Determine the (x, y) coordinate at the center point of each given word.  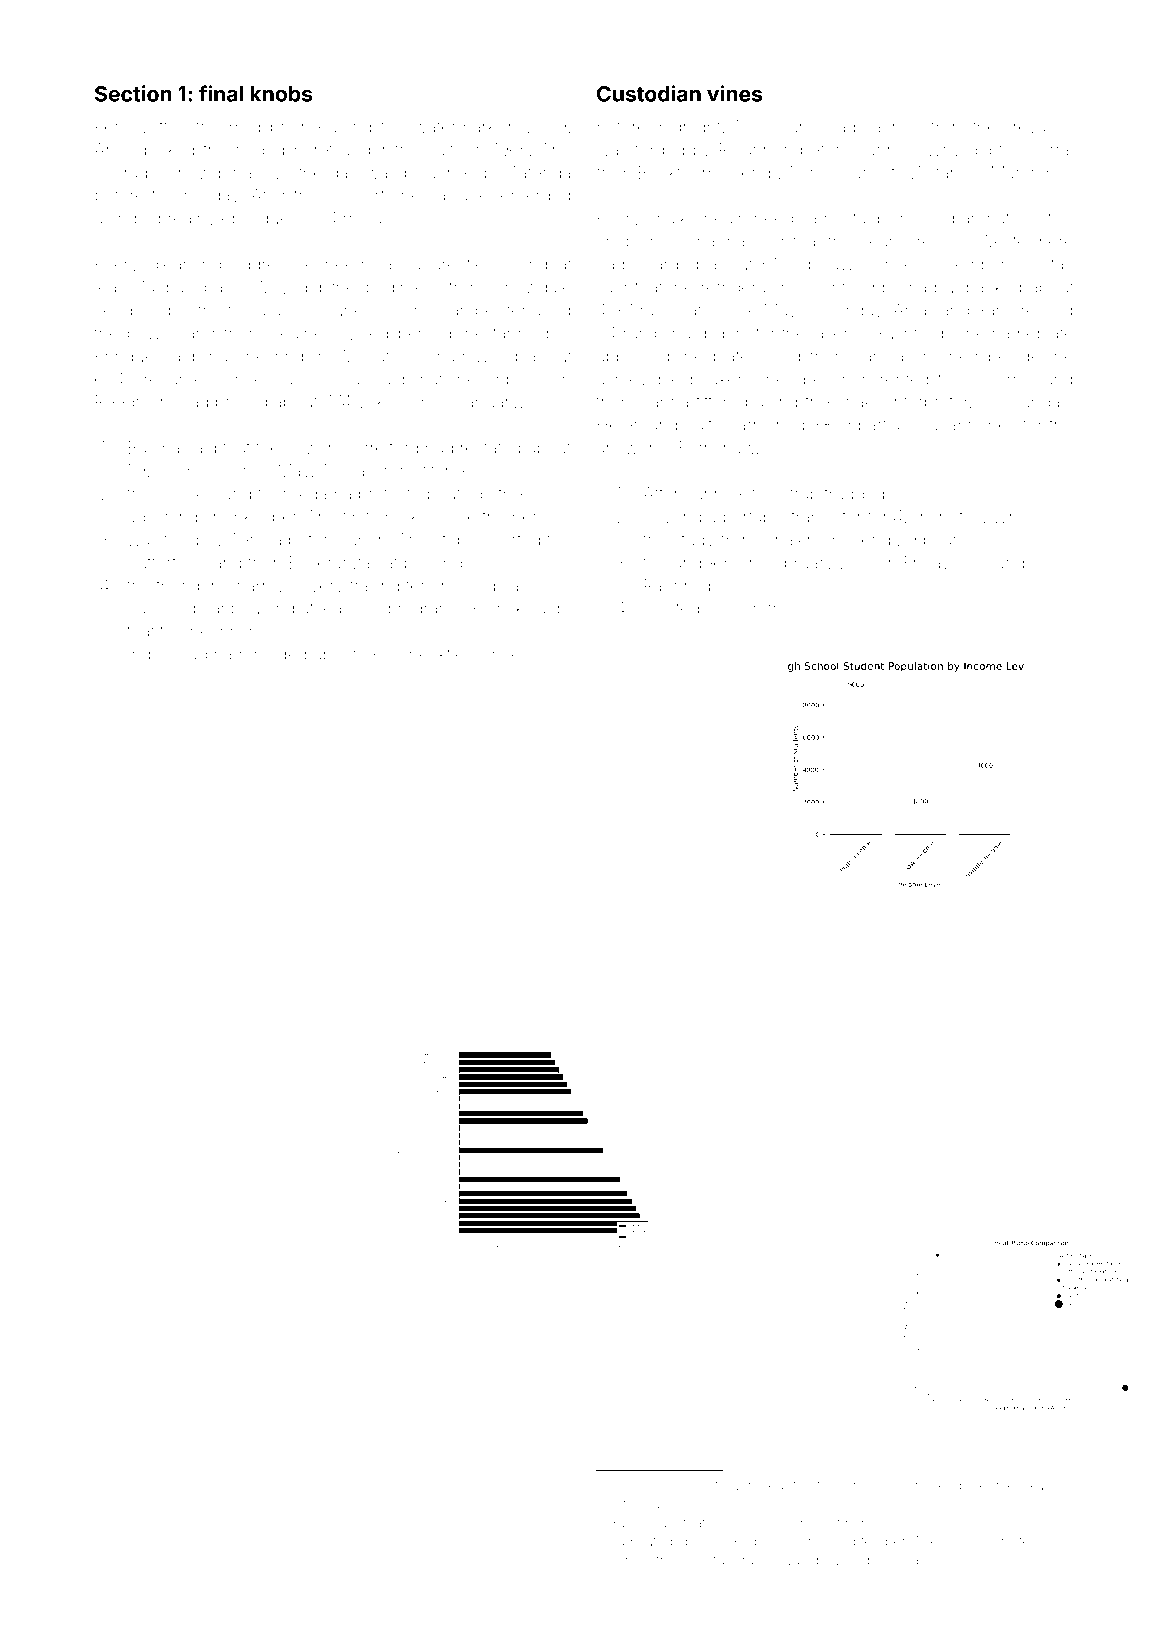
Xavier (629, 1523)
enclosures (842, 173)
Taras (269, 310)
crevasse (1038, 128)
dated (655, 1541)
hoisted (671, 608)
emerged (535, 197)
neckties (441, 654)
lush (746, 608)
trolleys (796, 610)
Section (133, 93)
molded (277, 654)
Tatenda (540, 172)
